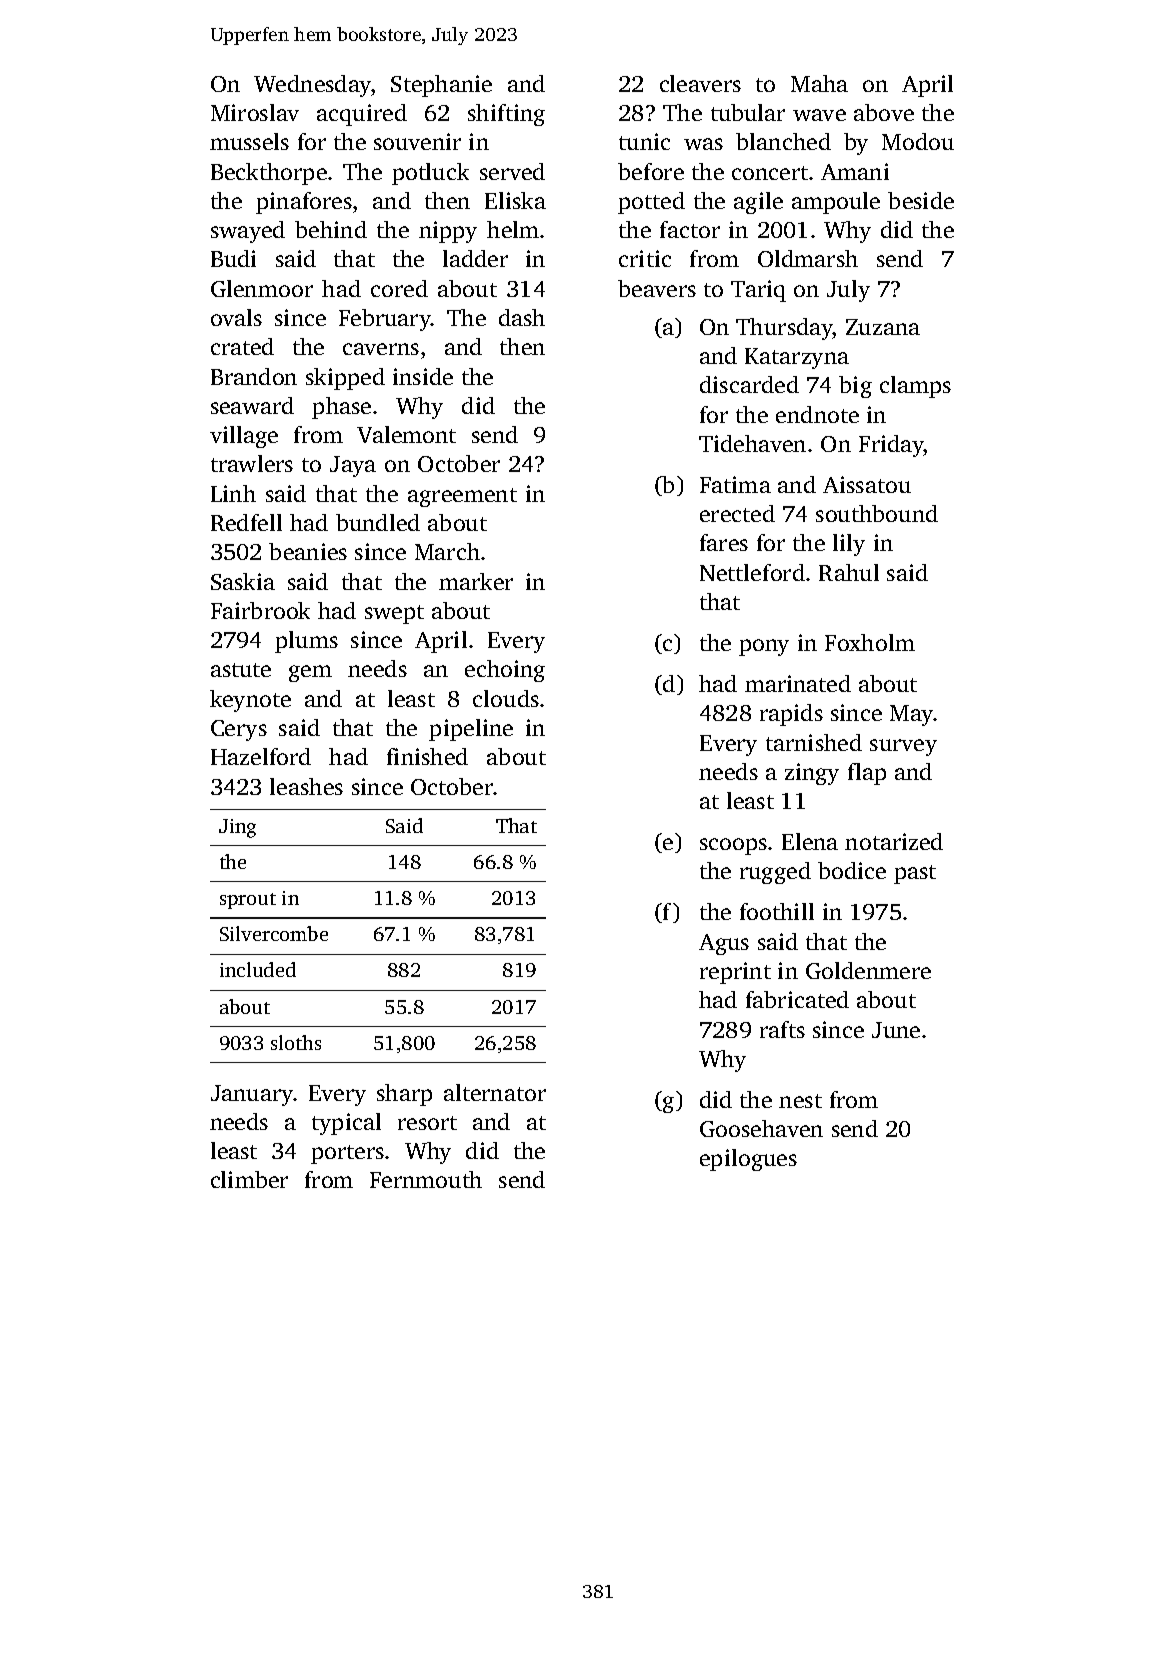 This document has width=1165, height=1654. Describe the element at coordinates (819, 83) in the document. I see `Maha` at that location.
